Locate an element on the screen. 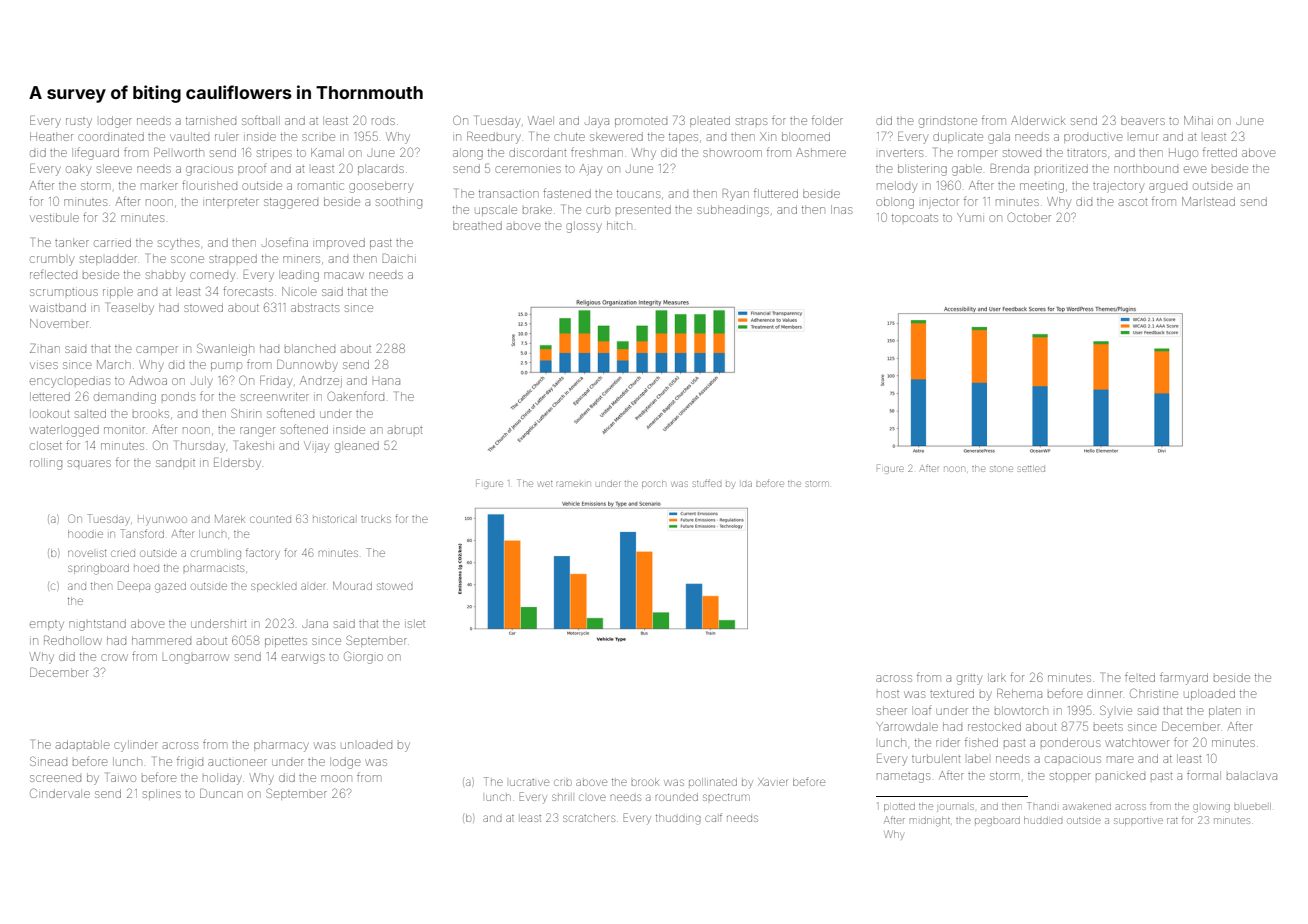 This screenshot has height=924, width=1308. titrators is located at coordinates (1086, 153).
